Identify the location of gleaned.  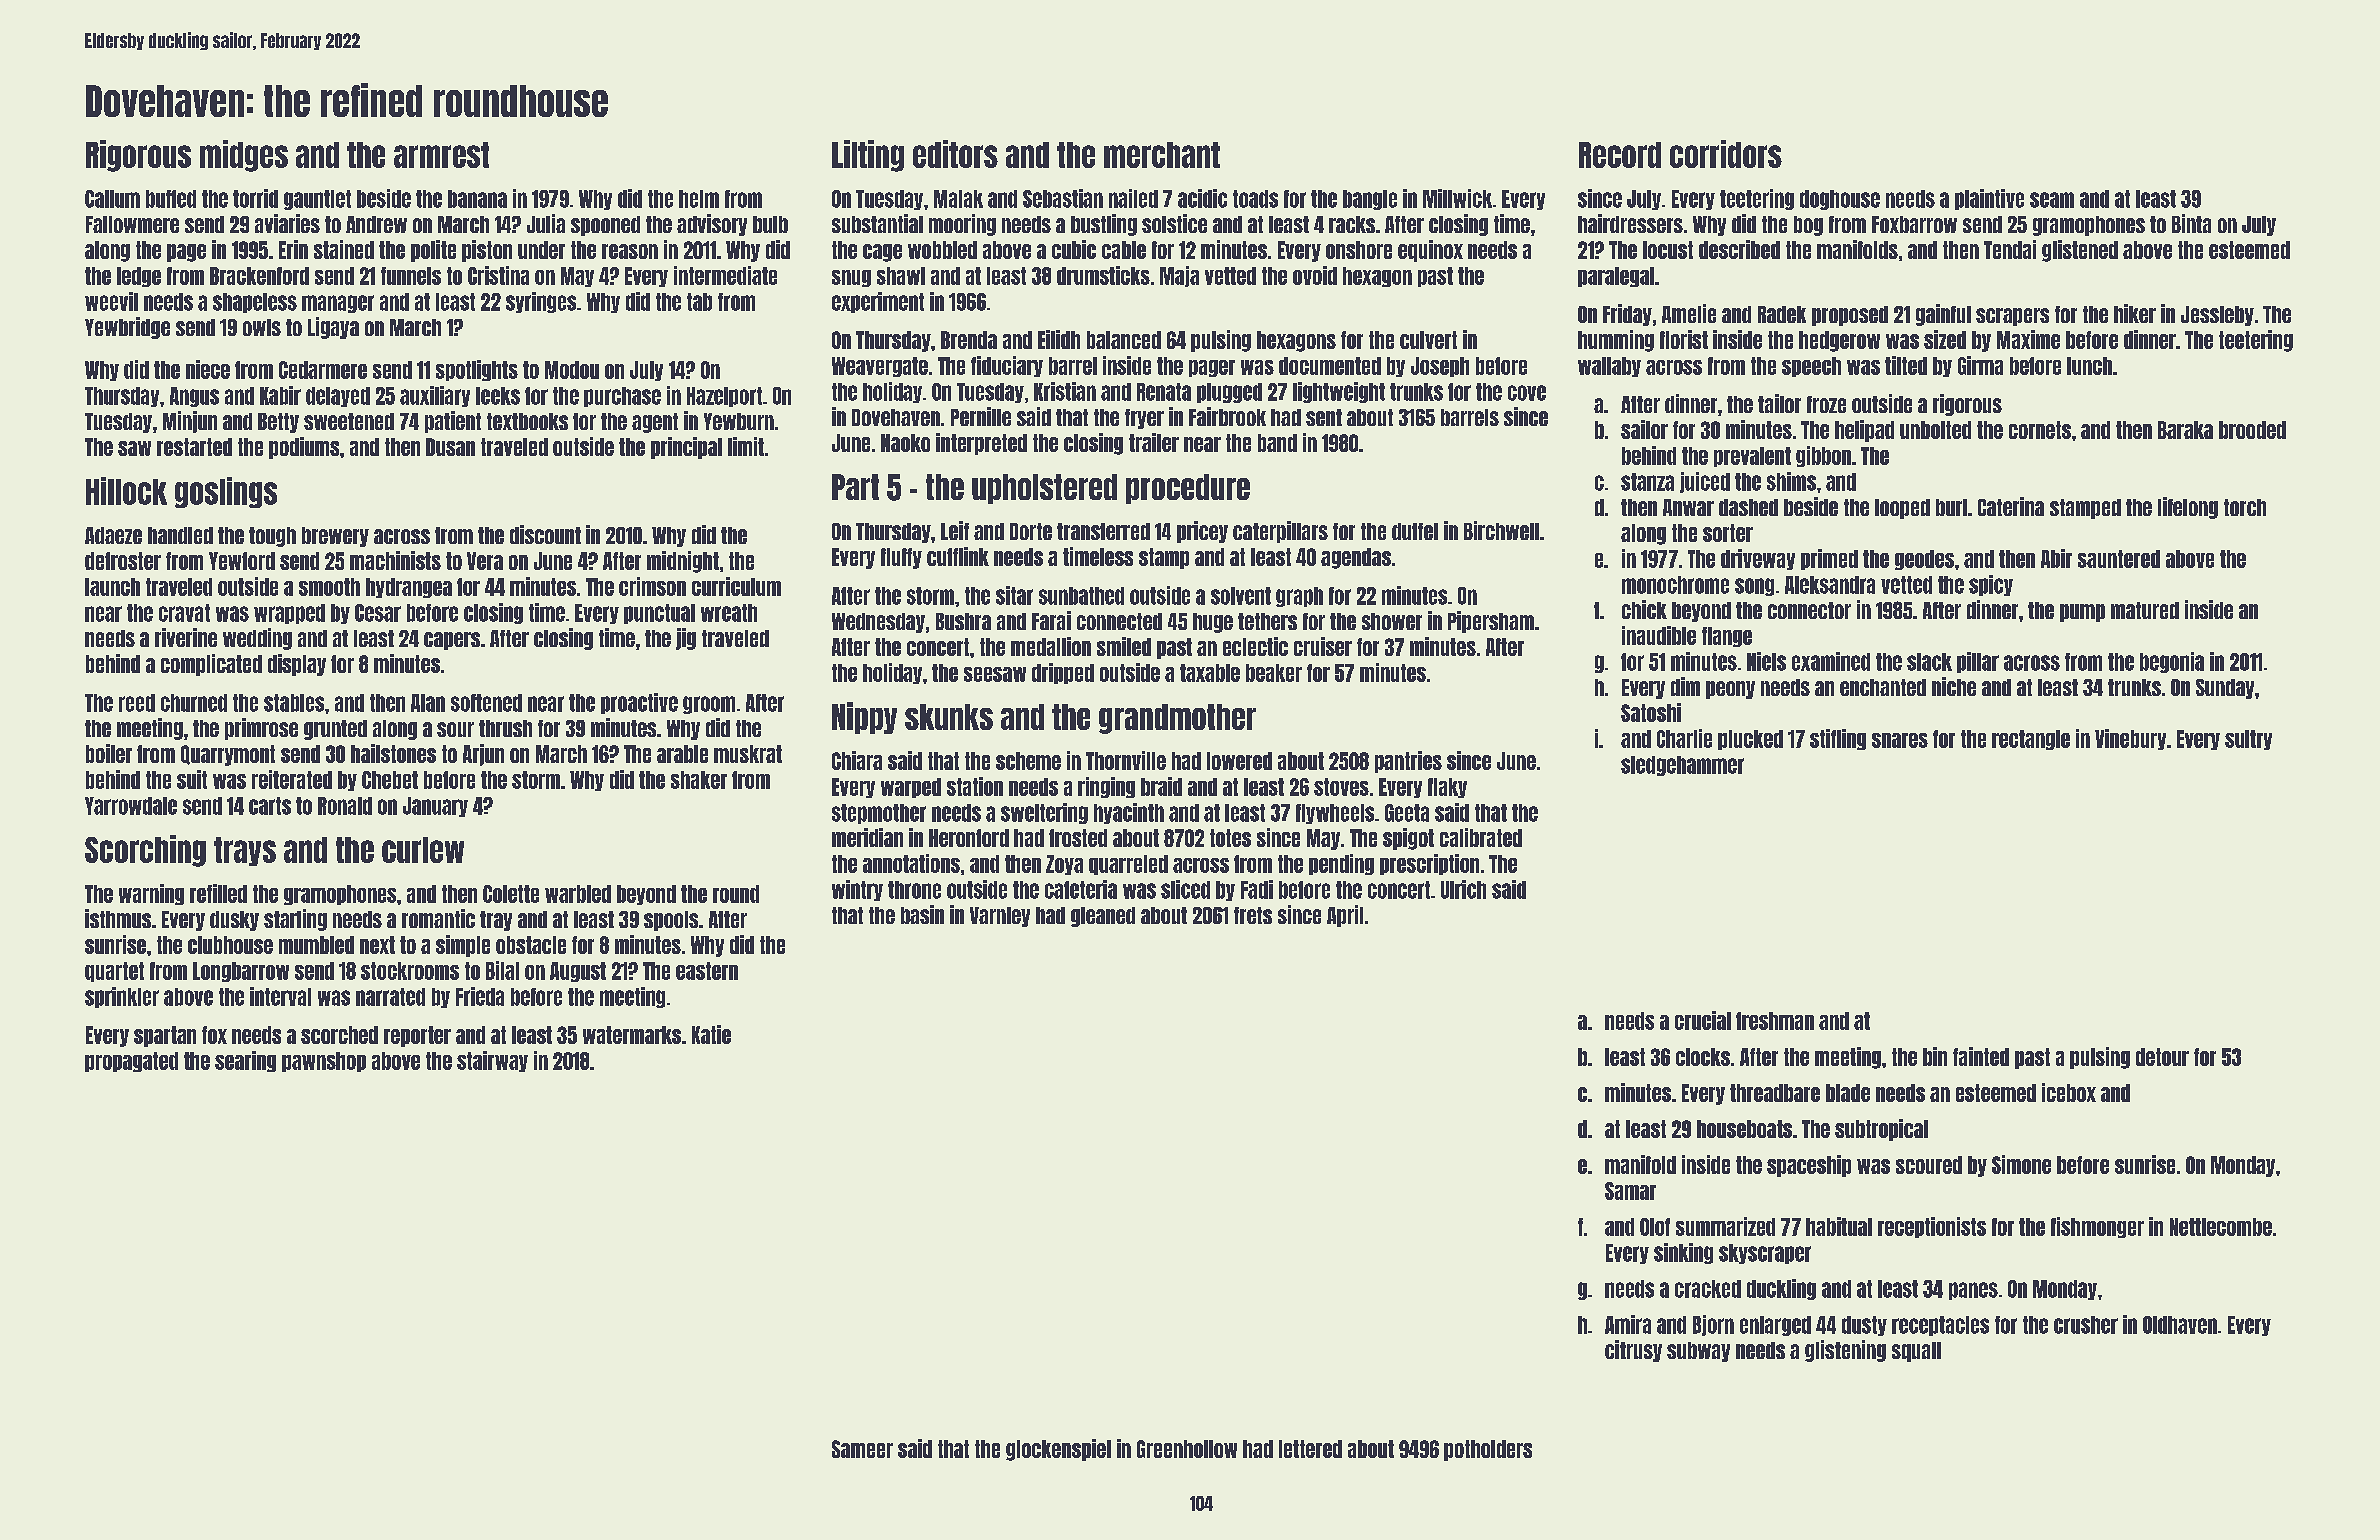
(1103, 917).
